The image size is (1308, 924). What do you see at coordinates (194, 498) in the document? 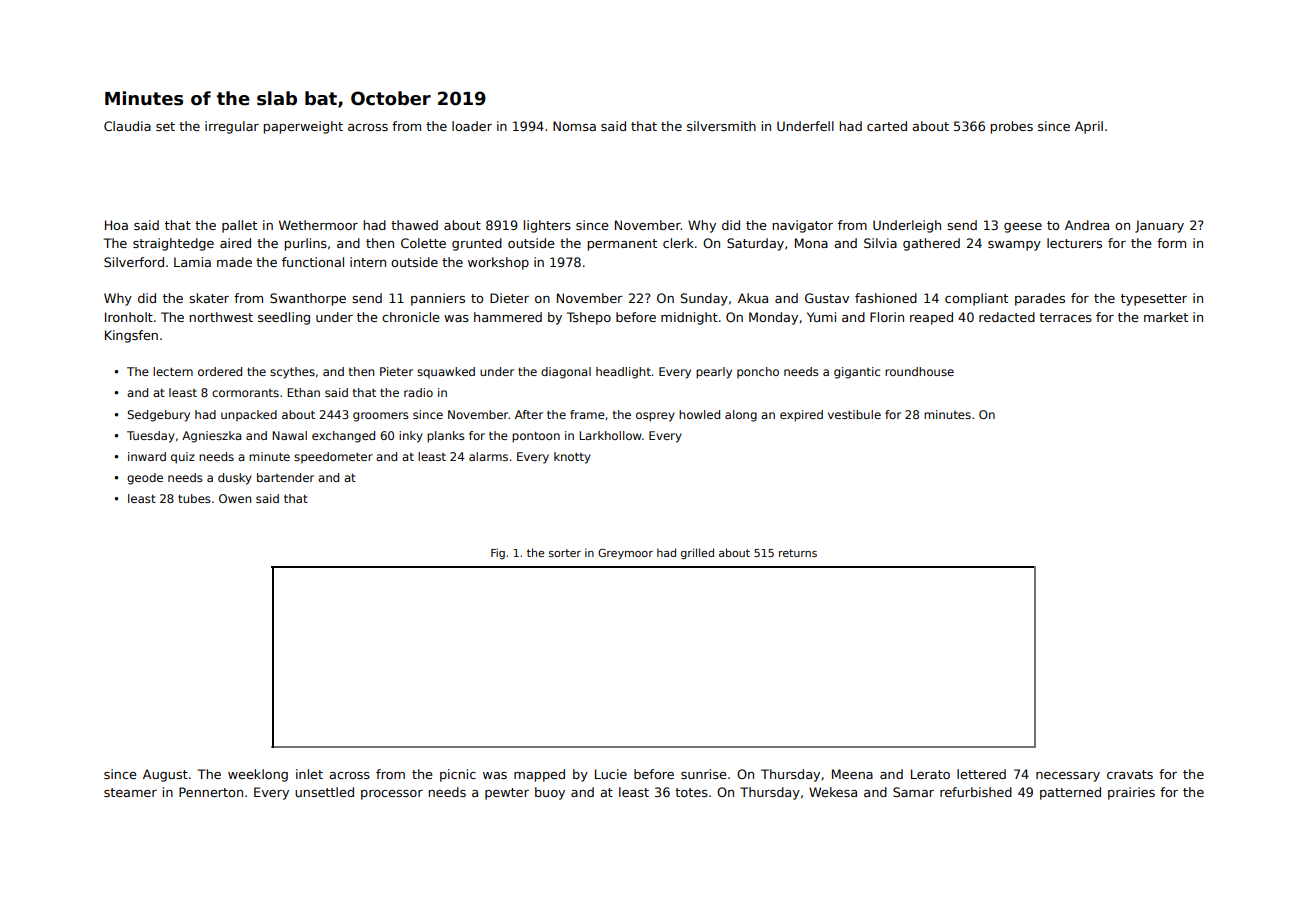
I see `tubes` at bounding box center [194, 498].
